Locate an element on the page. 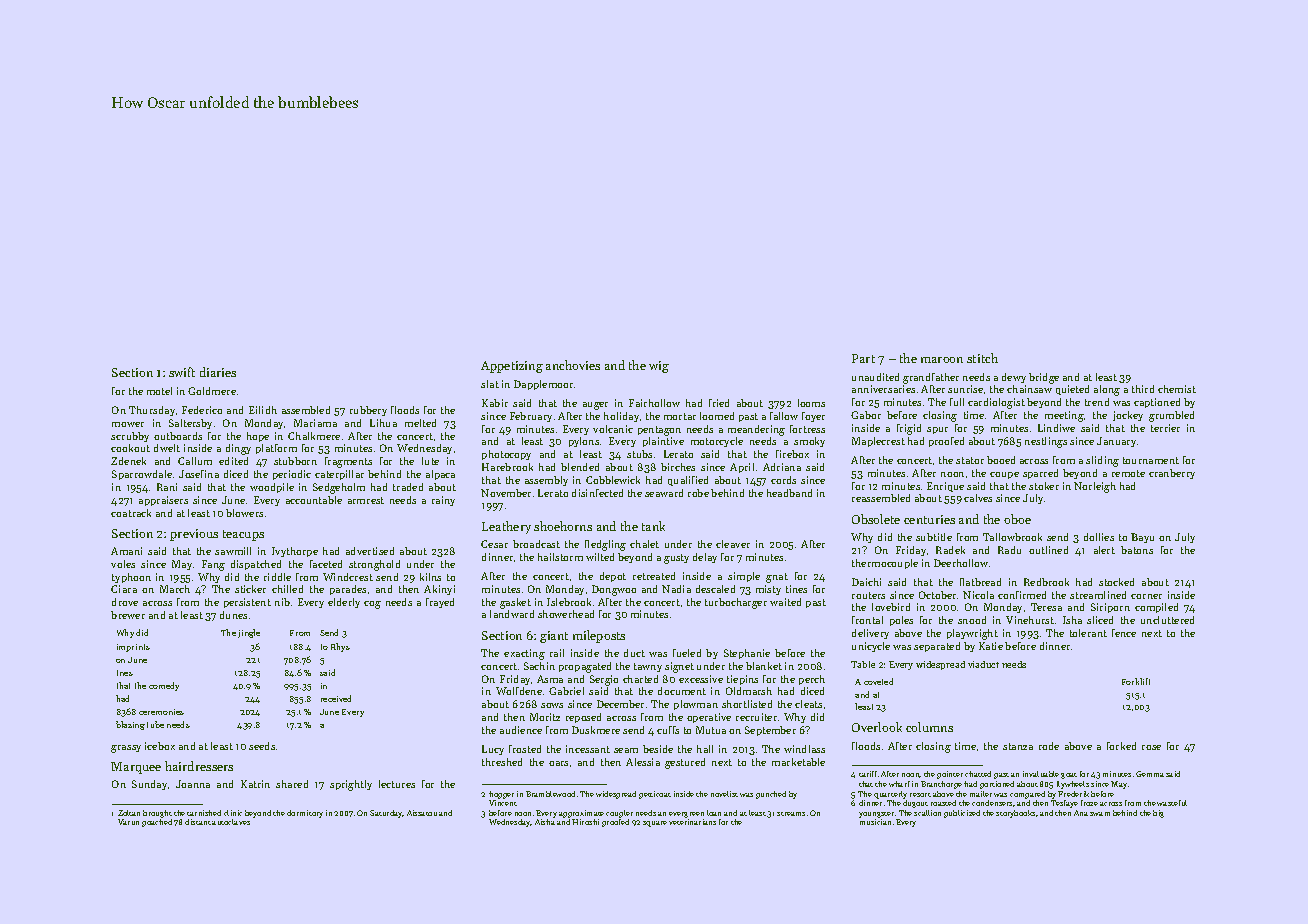 The image size is (1308, 924). Radu is located at coordinates (1009, 550).
